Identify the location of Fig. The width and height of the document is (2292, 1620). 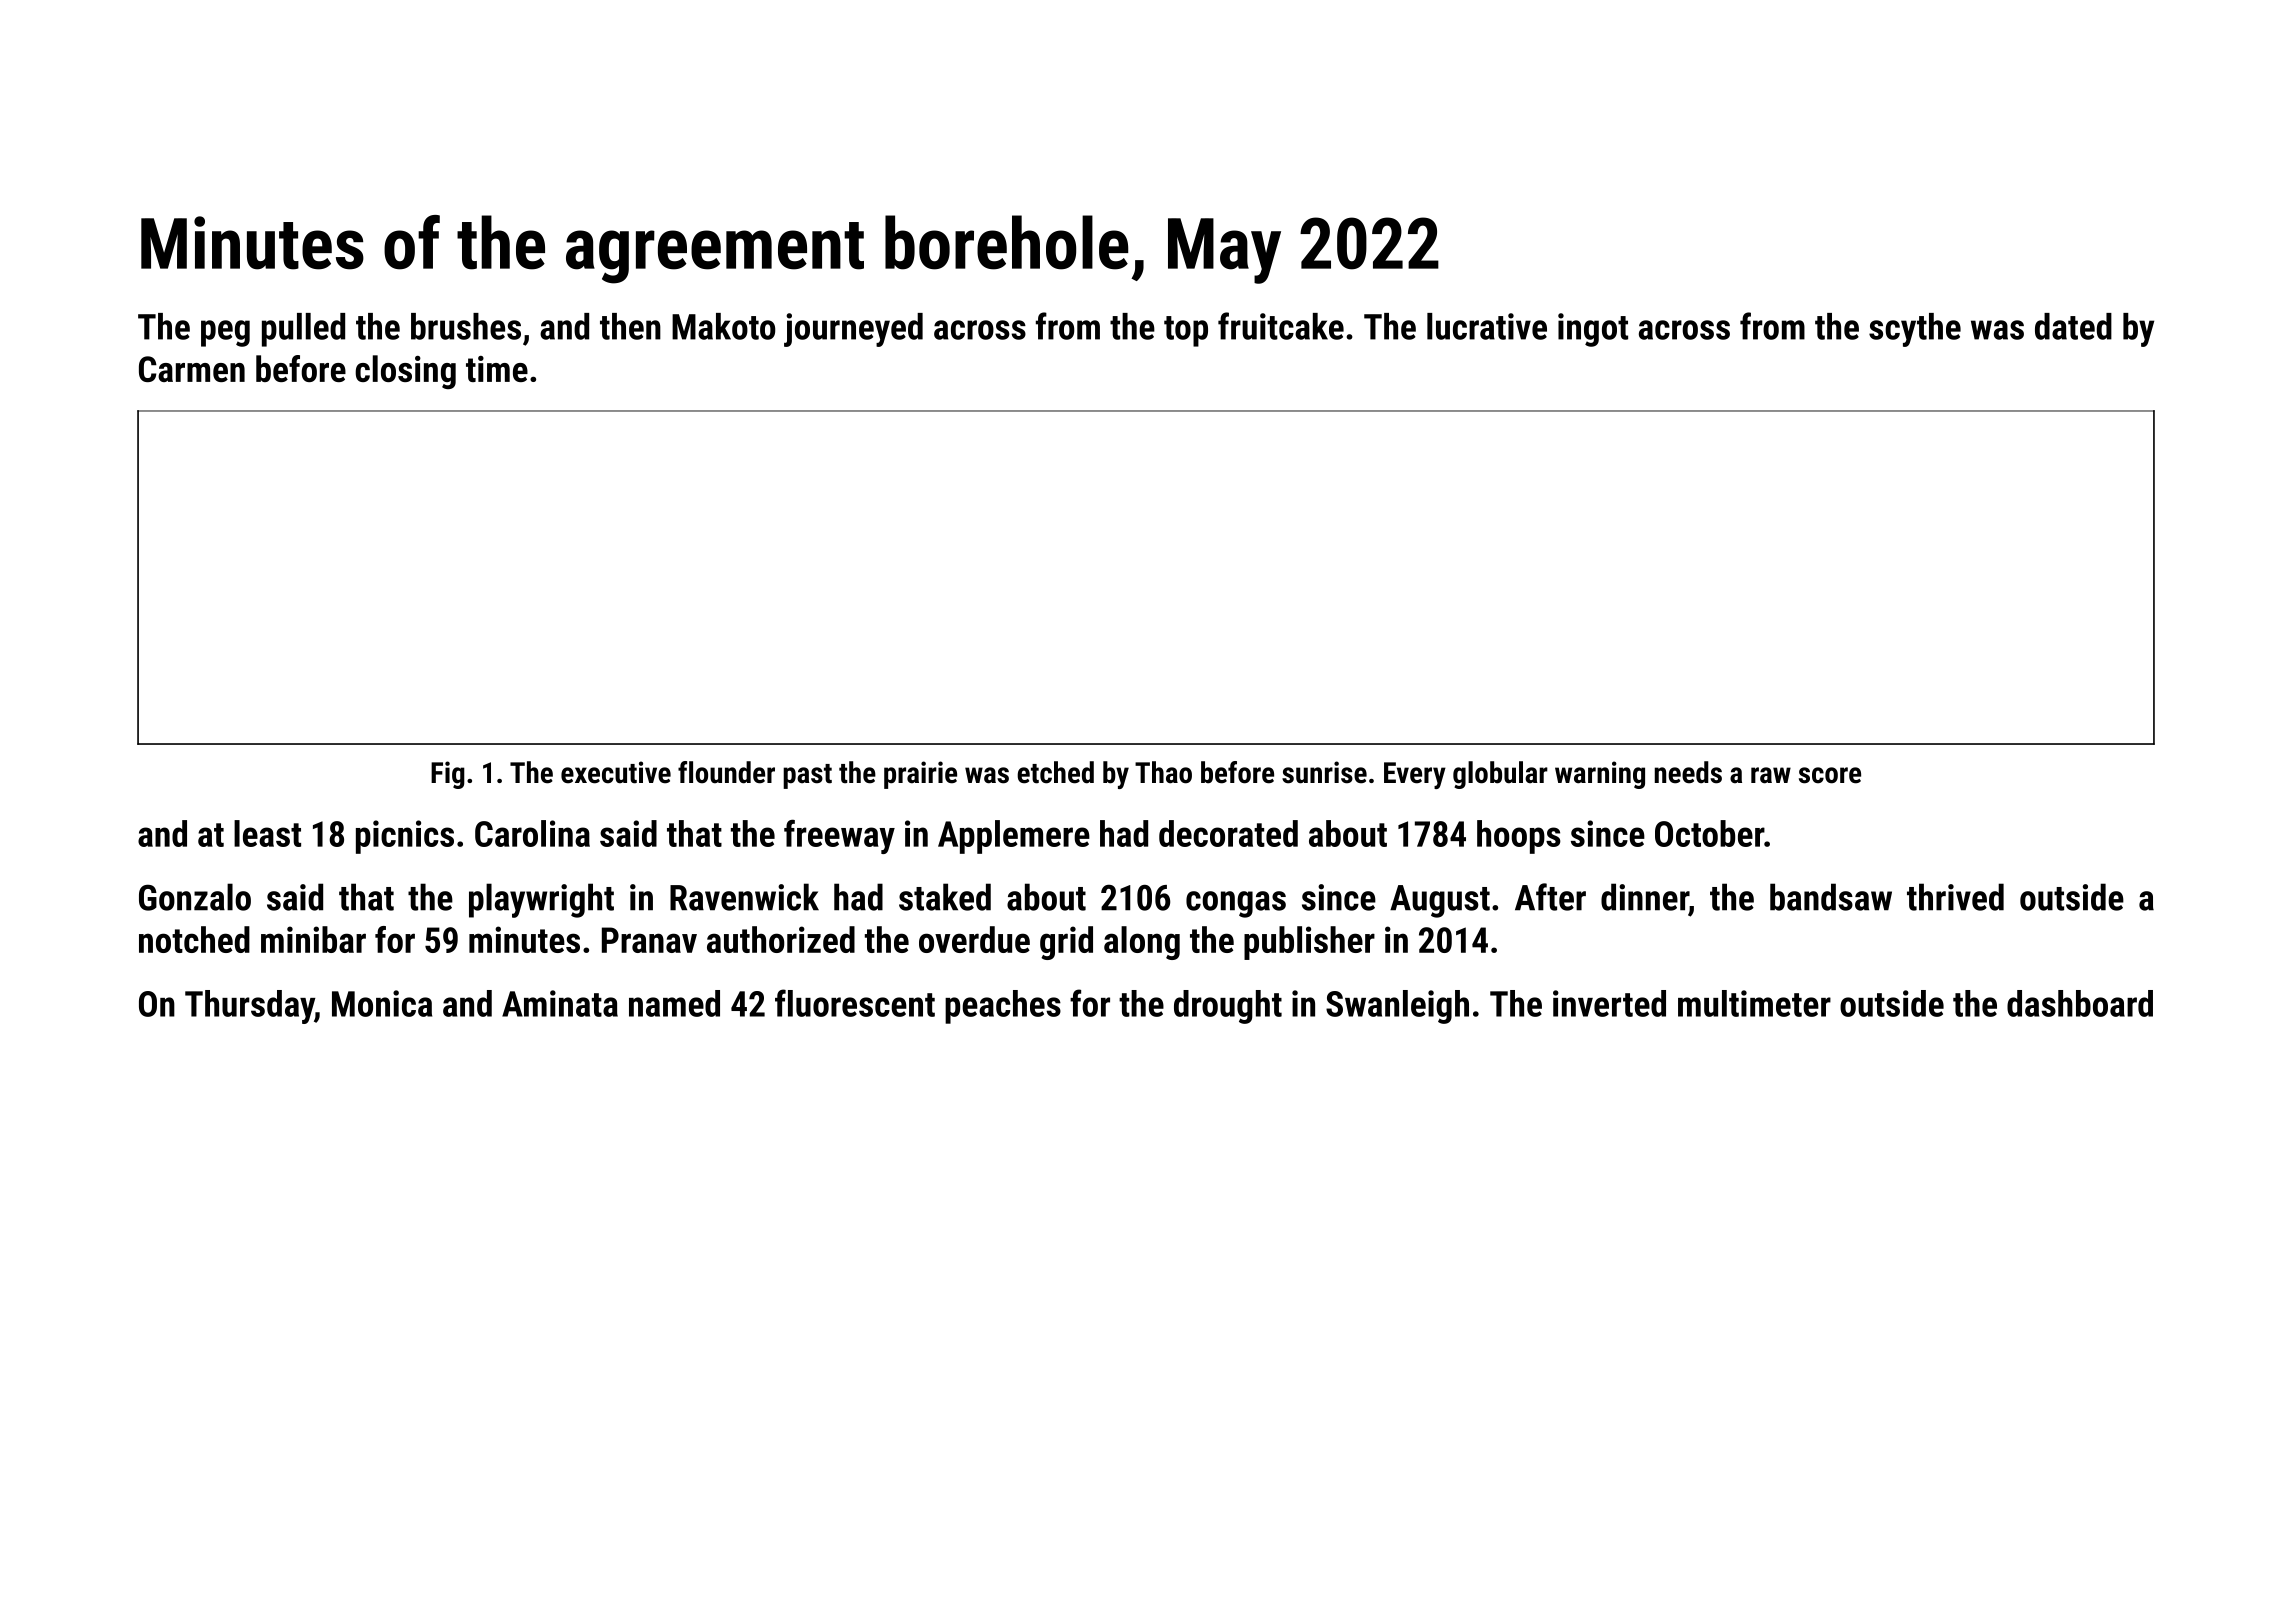
(448, 775).
